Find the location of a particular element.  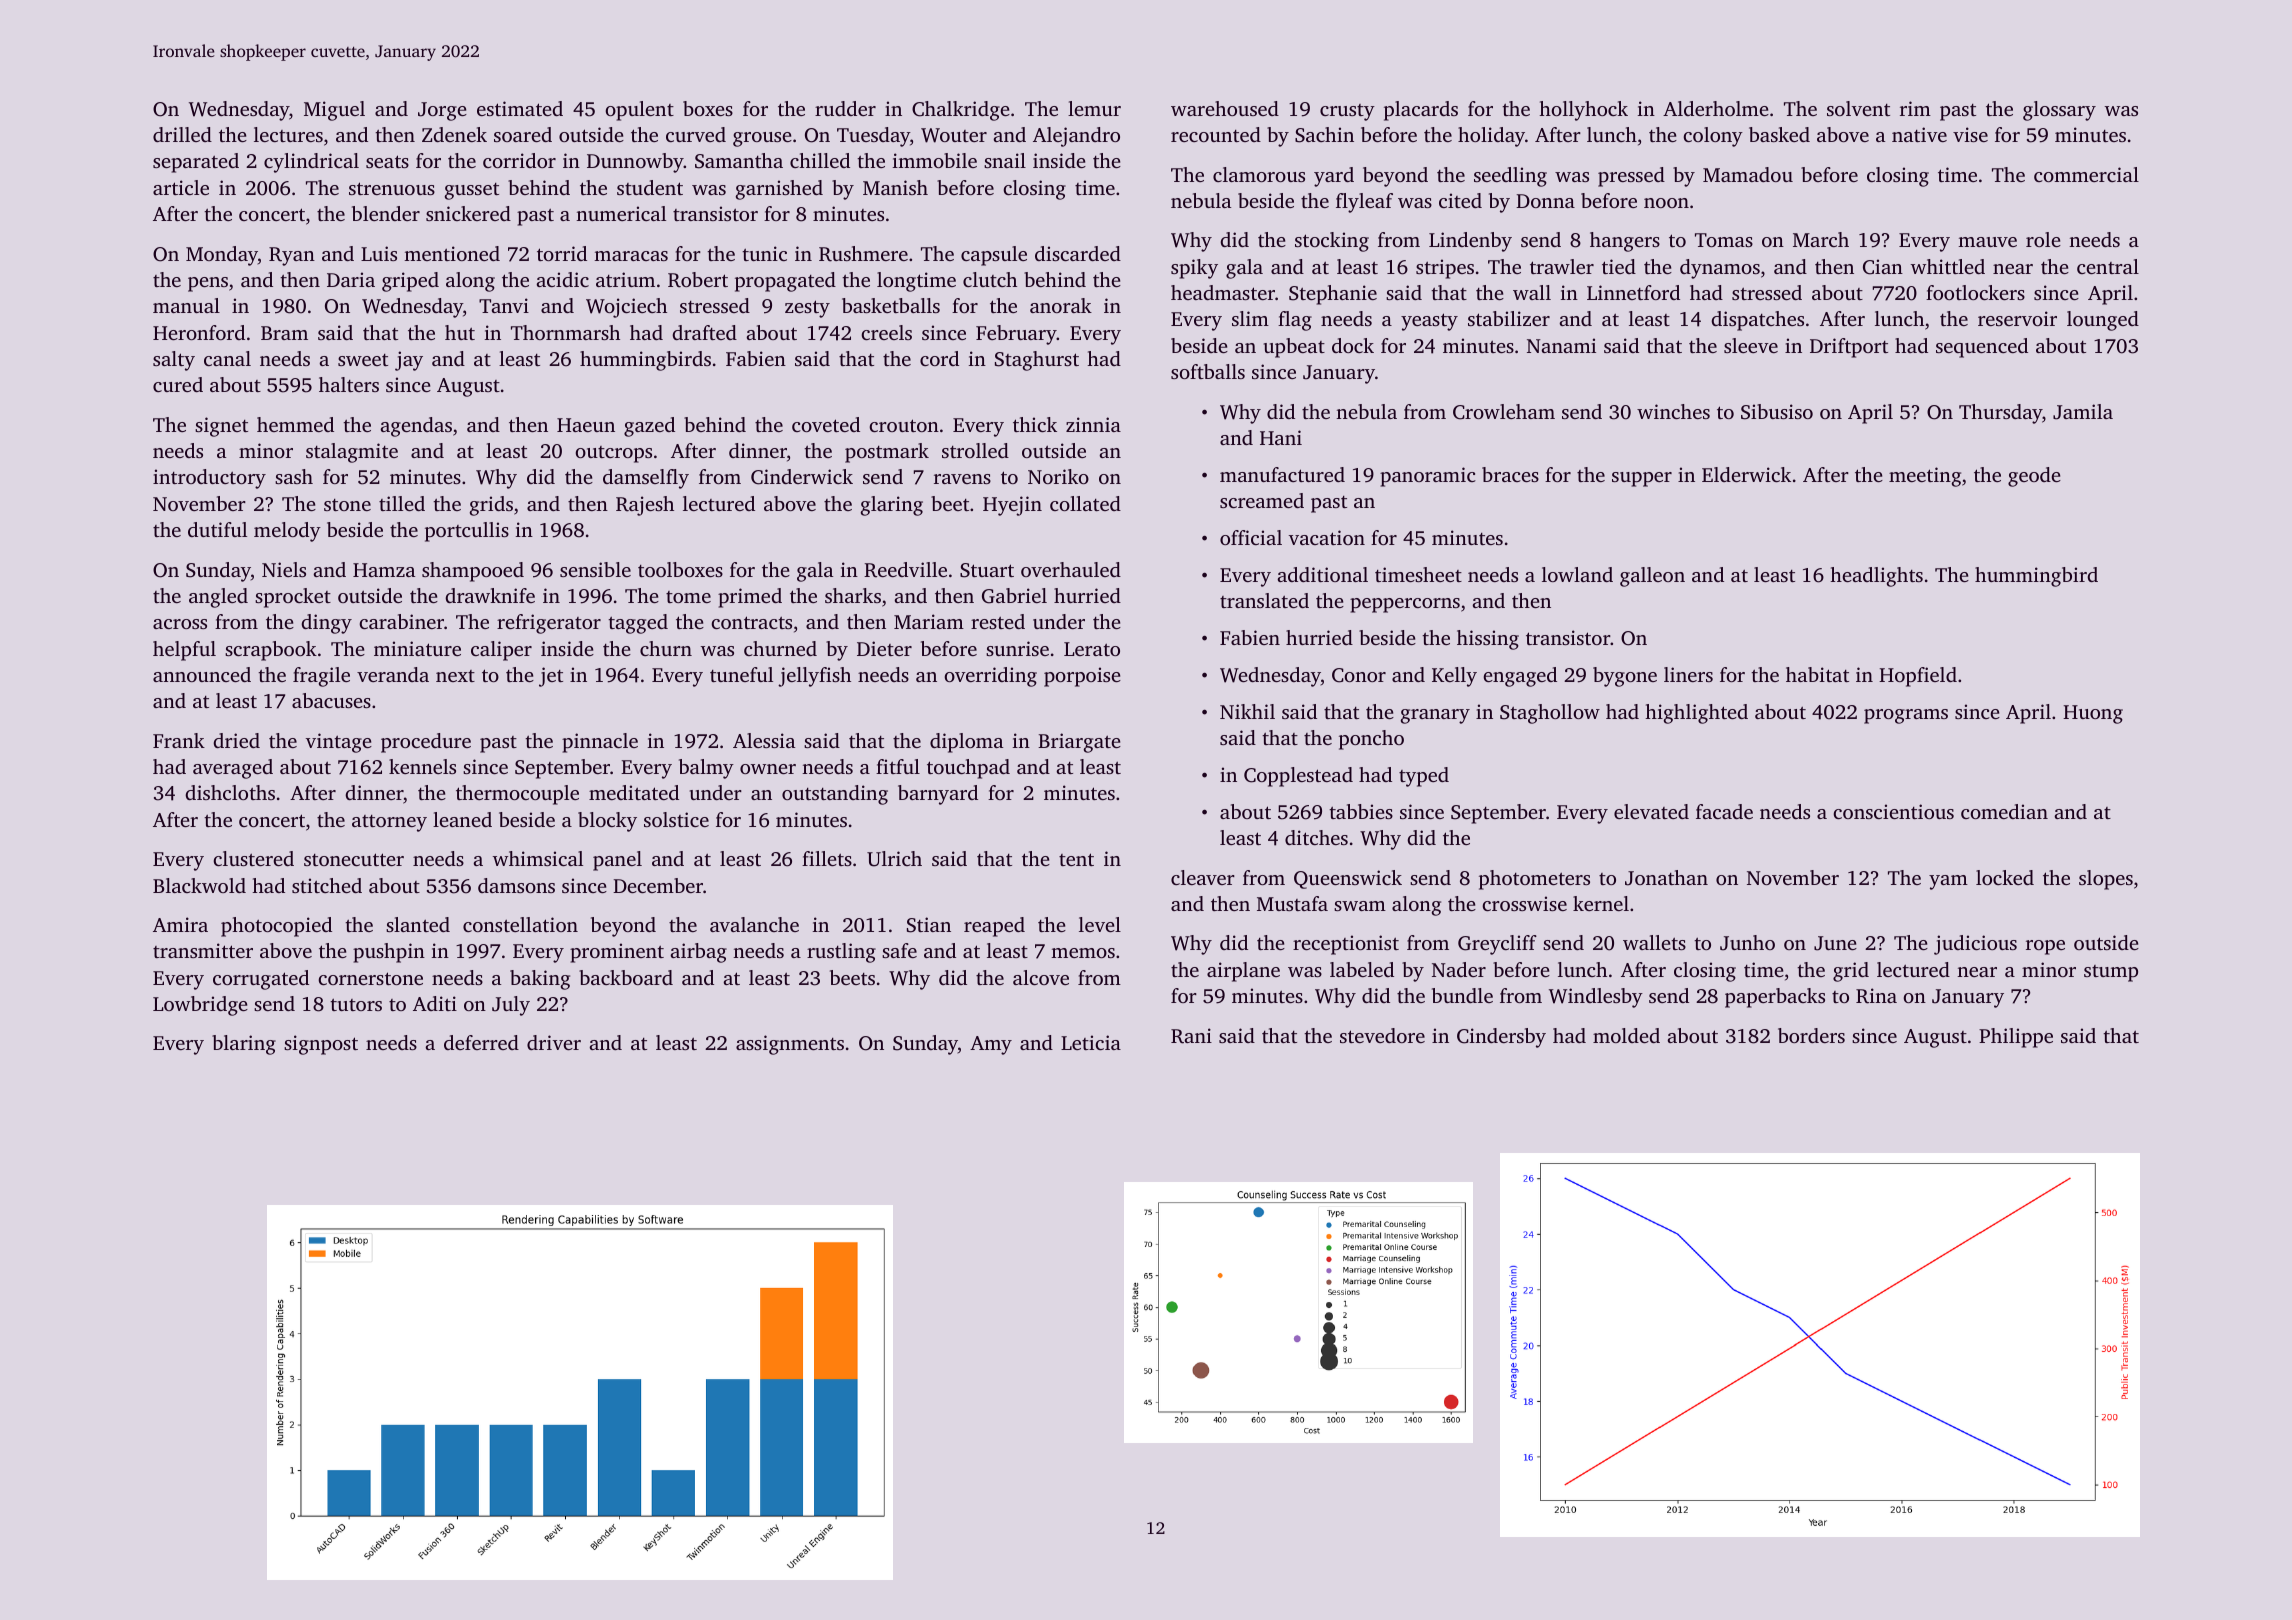

programs is located at coordinates (1906, 716).
